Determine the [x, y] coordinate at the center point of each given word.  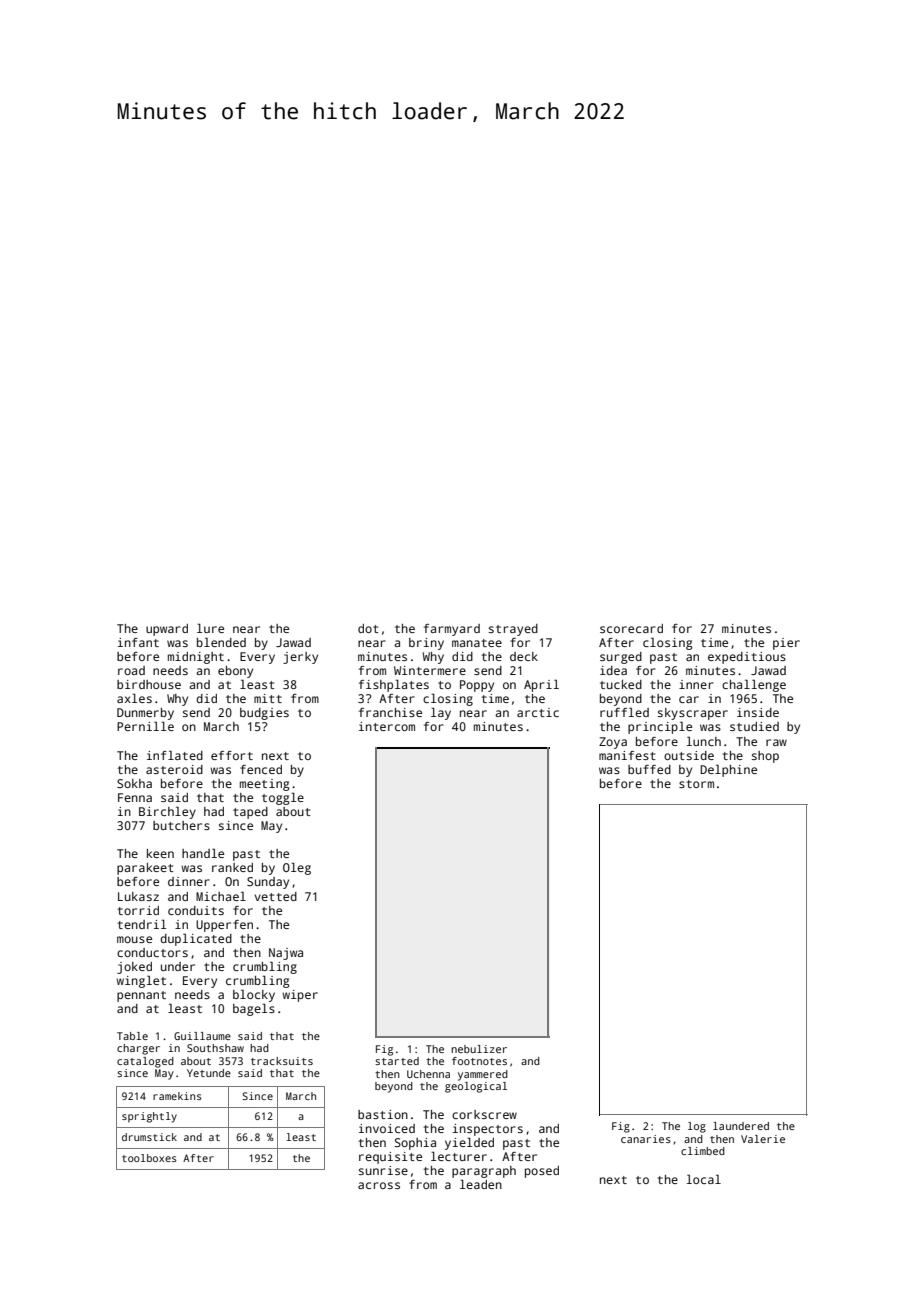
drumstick [149, 1137]
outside [689, 755]
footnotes [479, 1061]
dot [368, 628]
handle [203, 853]
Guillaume [202, 1036]
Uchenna [428, 1074]
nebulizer [479, 1049]
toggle [283, 799]
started [397, 1061]
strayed [513, 630]
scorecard [631, 628]
